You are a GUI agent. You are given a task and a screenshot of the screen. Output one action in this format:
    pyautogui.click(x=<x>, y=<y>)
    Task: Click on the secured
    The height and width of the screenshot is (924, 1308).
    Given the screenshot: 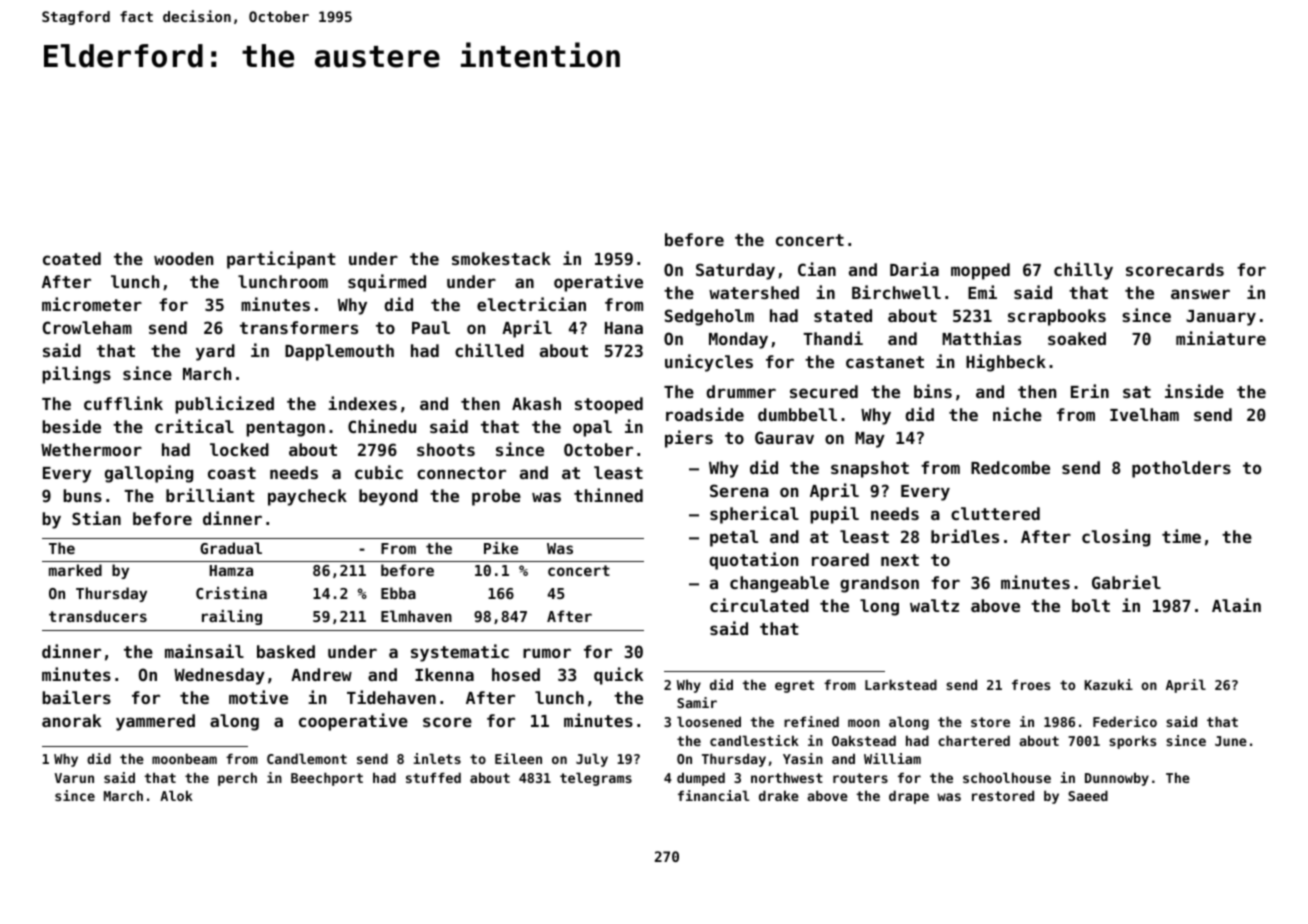 What is the action you would take?
    pyautogui.click(x=824, y=391)
